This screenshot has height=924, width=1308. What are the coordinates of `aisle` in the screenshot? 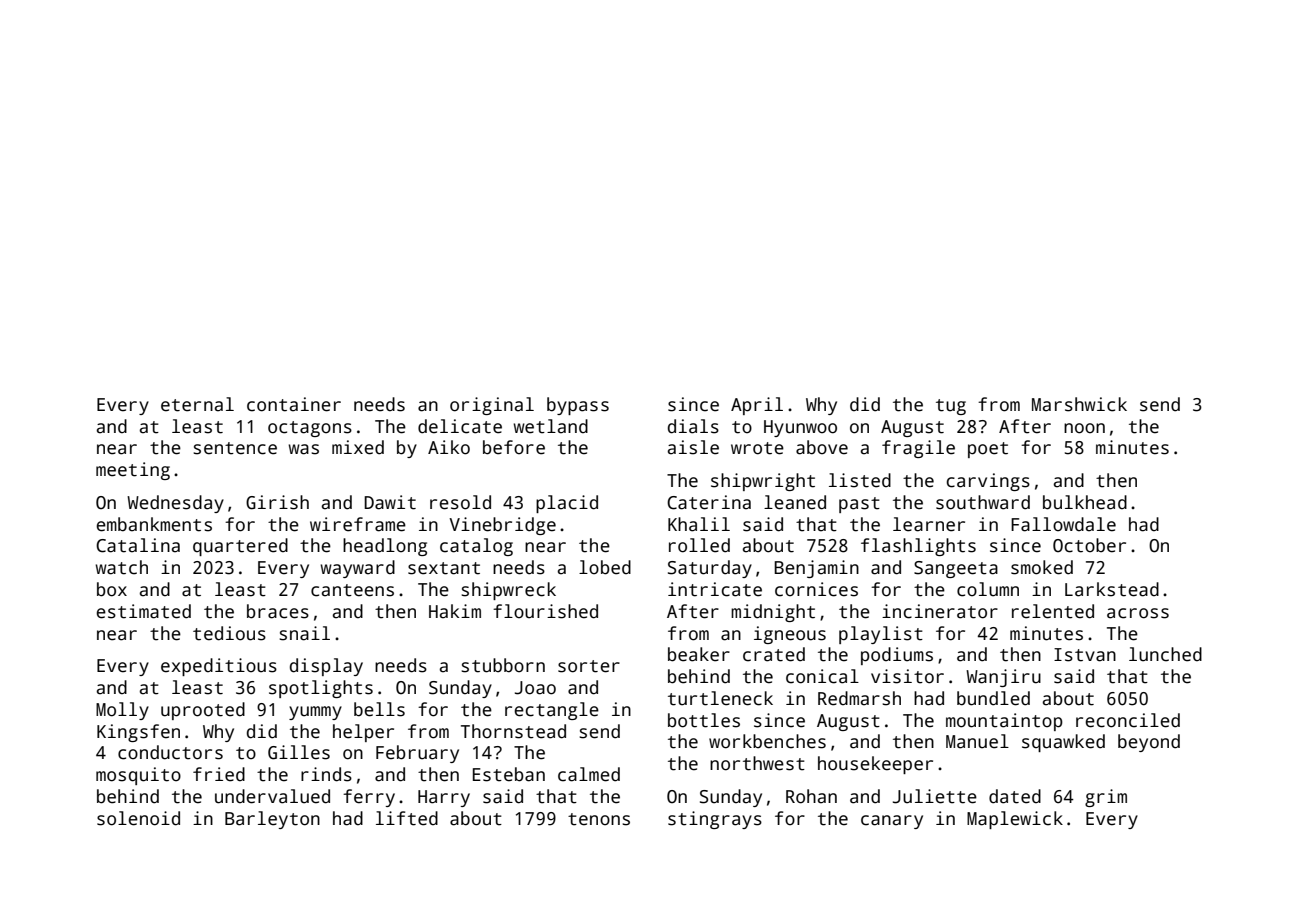 It's located at (693, 447).
